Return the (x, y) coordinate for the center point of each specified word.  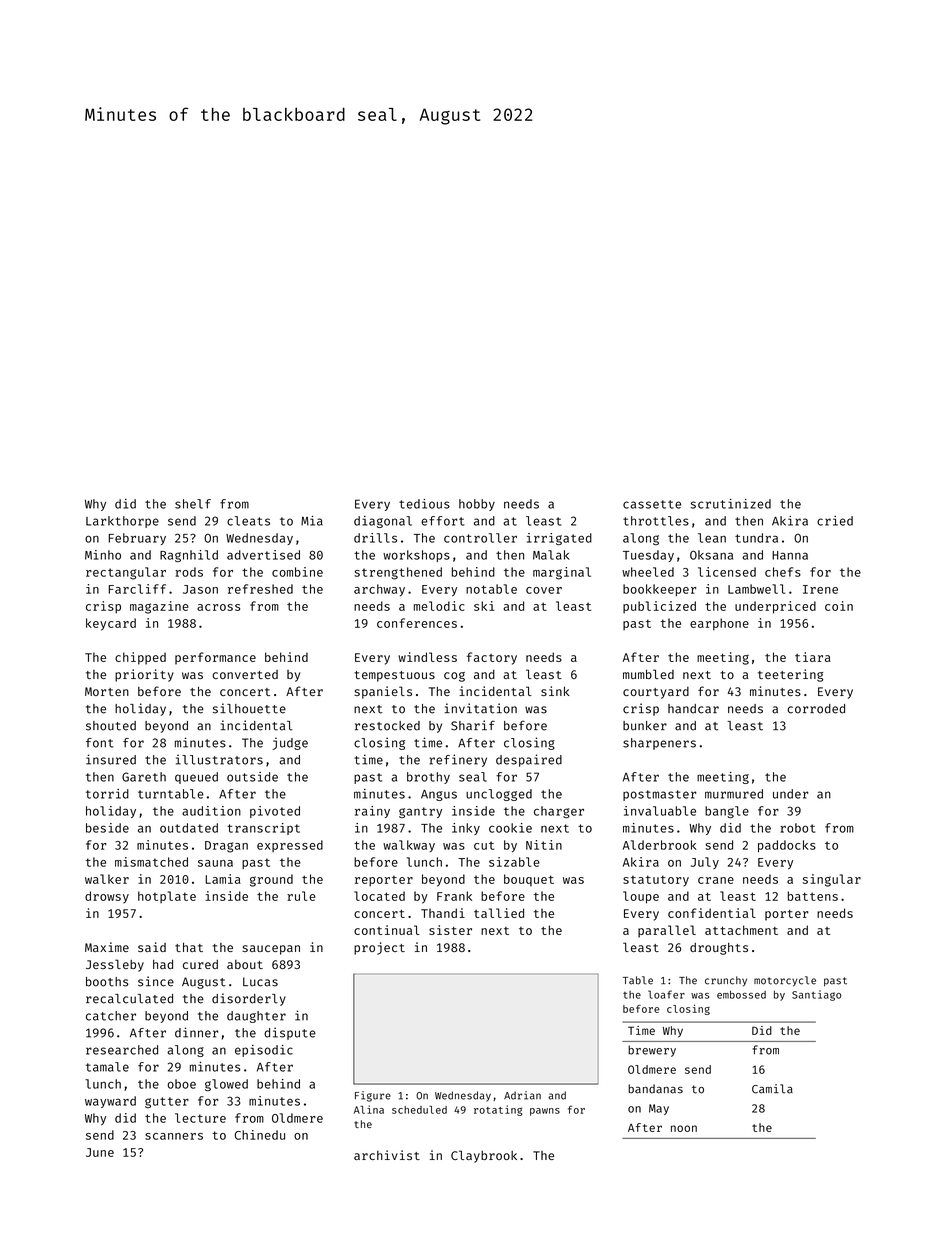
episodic (264, 1051)
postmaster (659, 795)
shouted (111, 726)
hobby (477, 505)
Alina (369, 1109)
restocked (387, 726)
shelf (193, 504)
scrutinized (731, 504)
